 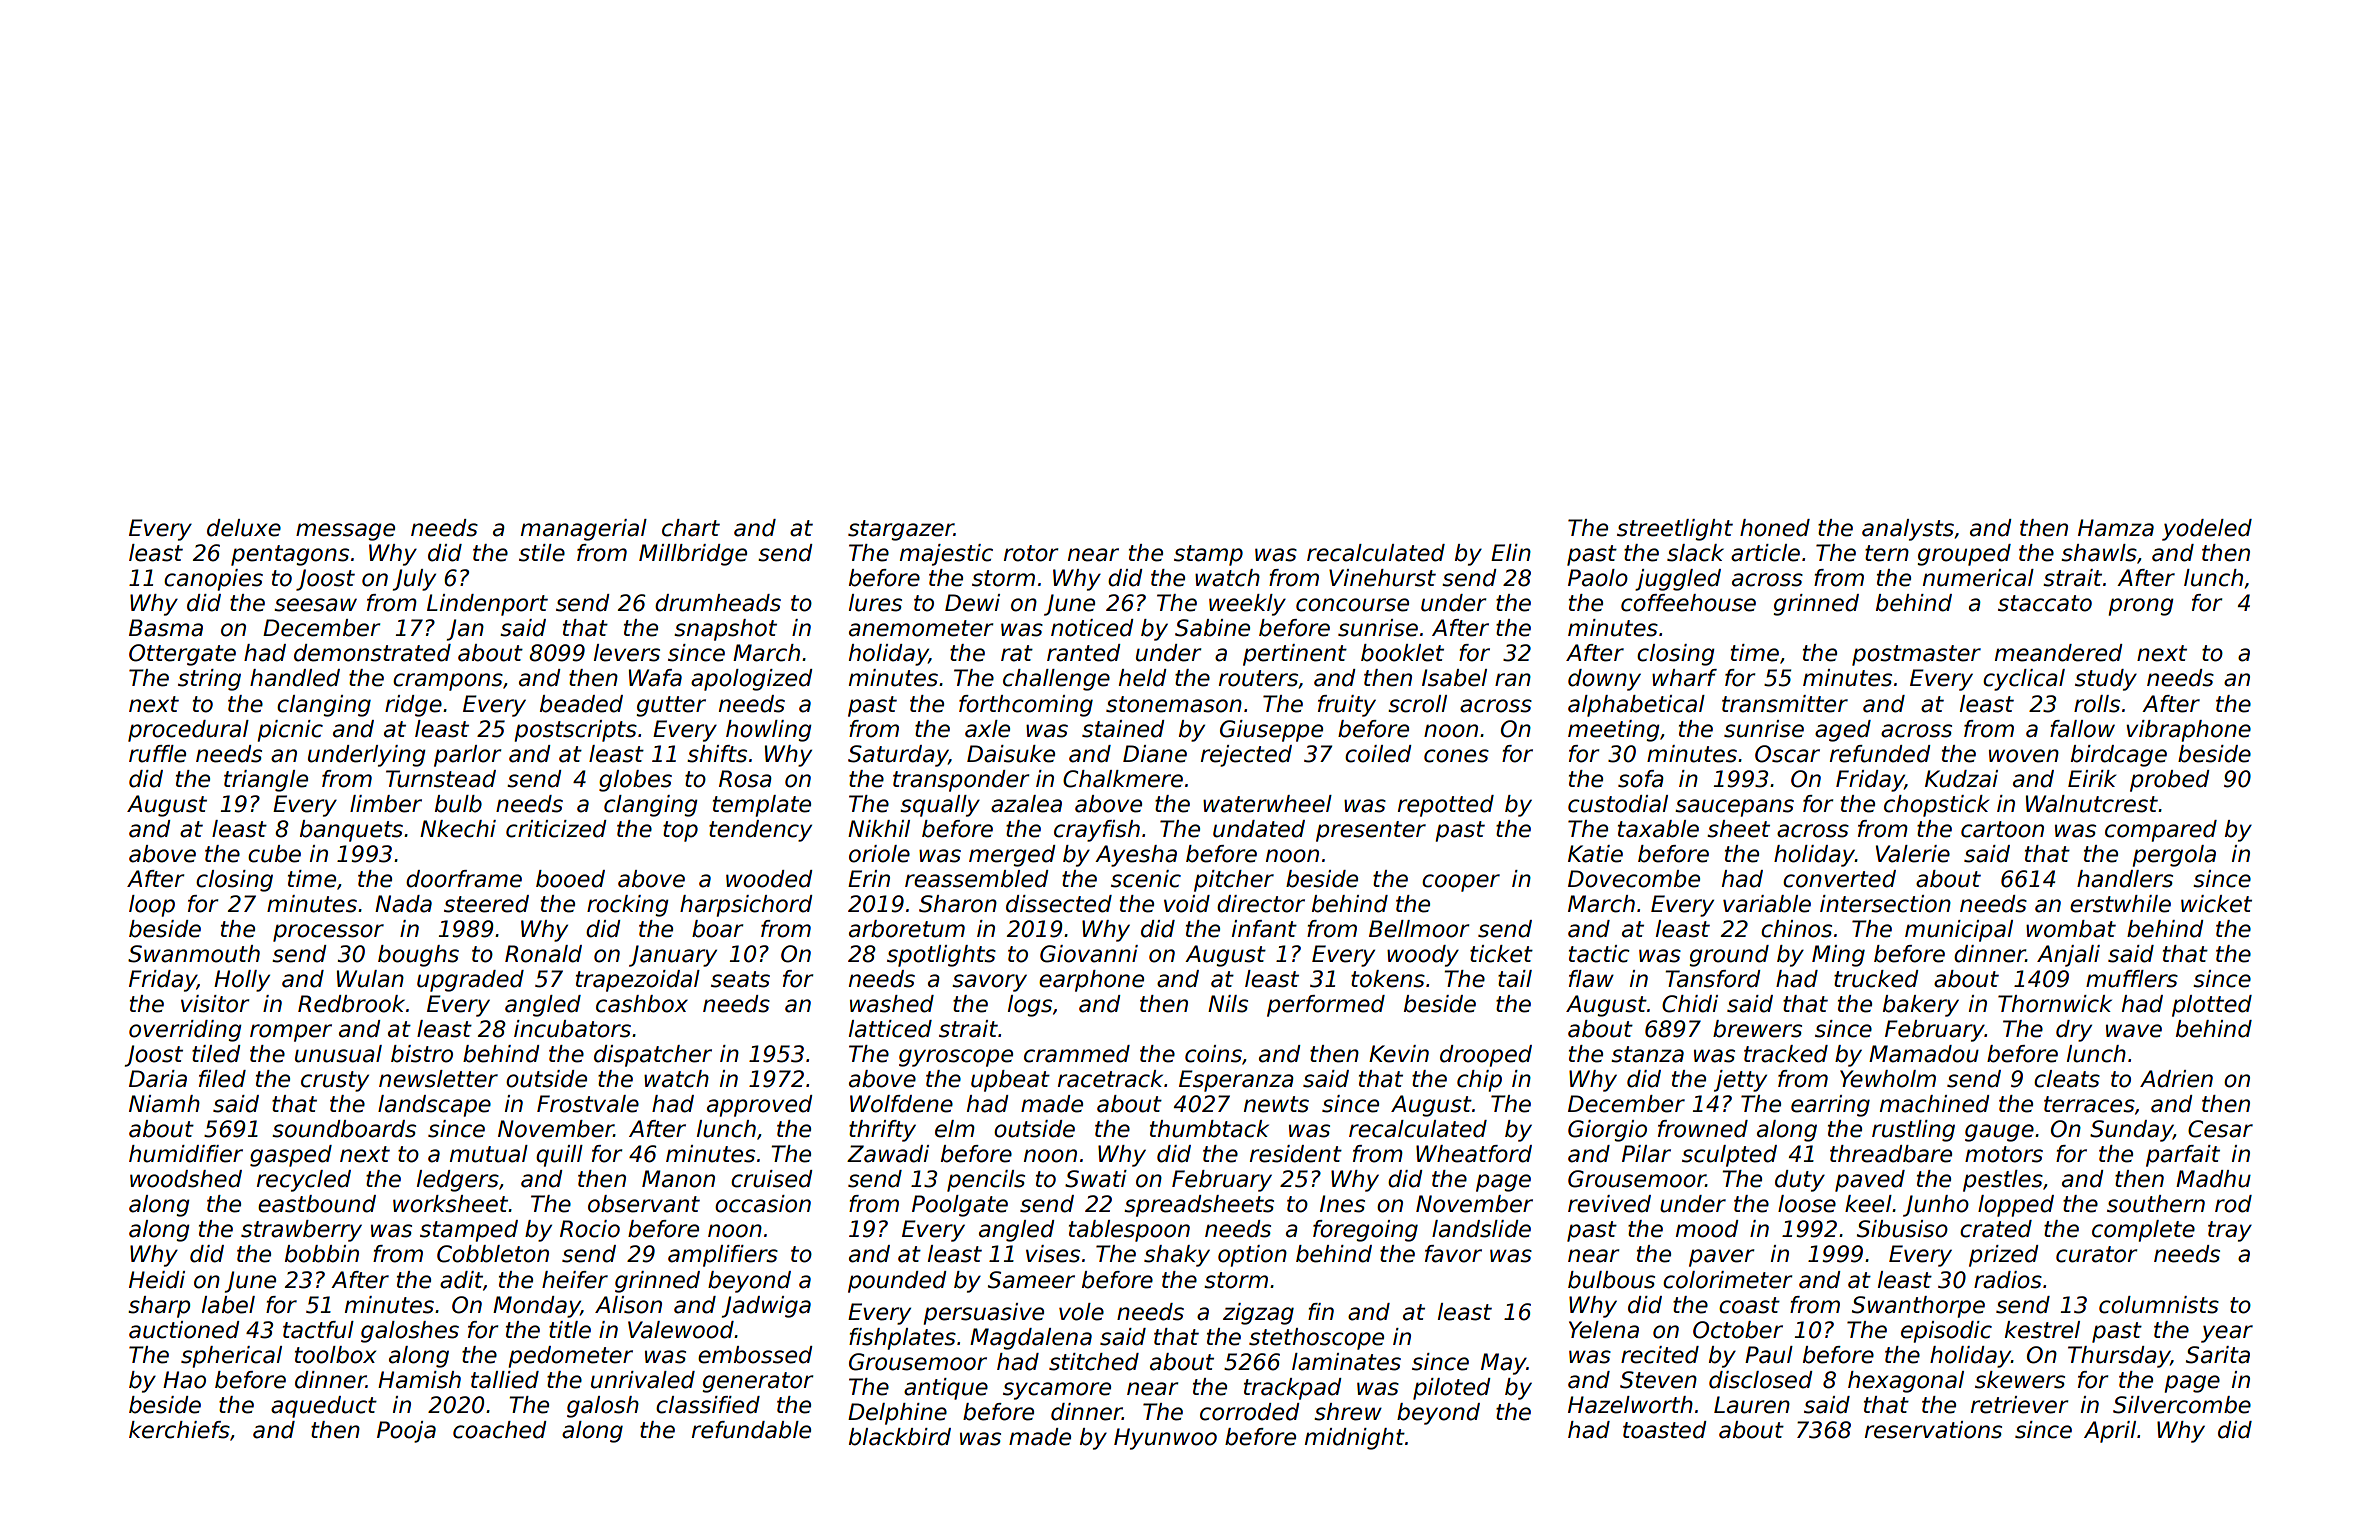 What do you see at coordinates (274, 854) in the screenshot?
I see `cube` at bounding box center [274, 854].
